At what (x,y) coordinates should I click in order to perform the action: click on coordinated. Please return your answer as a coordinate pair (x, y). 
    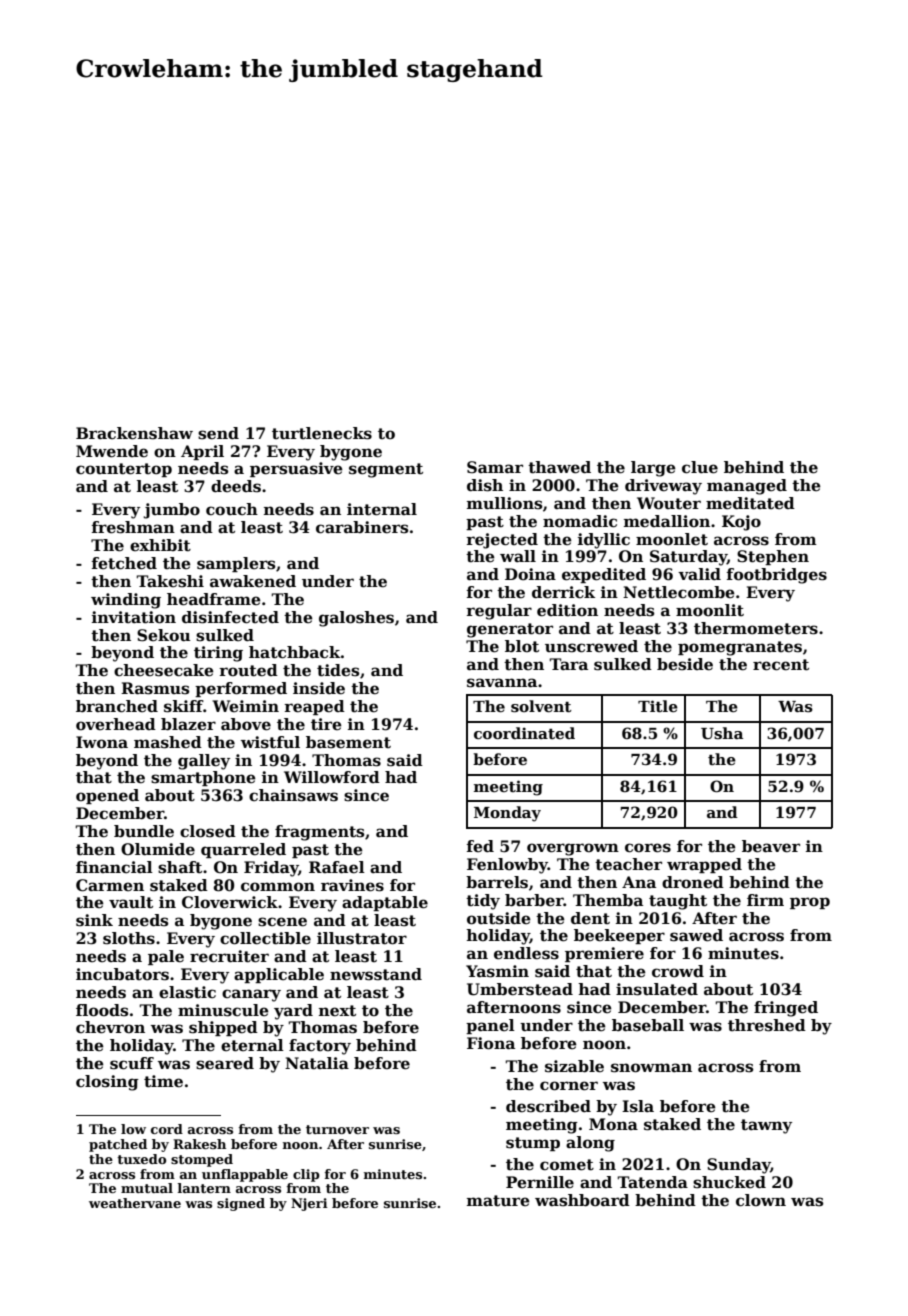
    Looking at the image, I should click on (524, 733).
